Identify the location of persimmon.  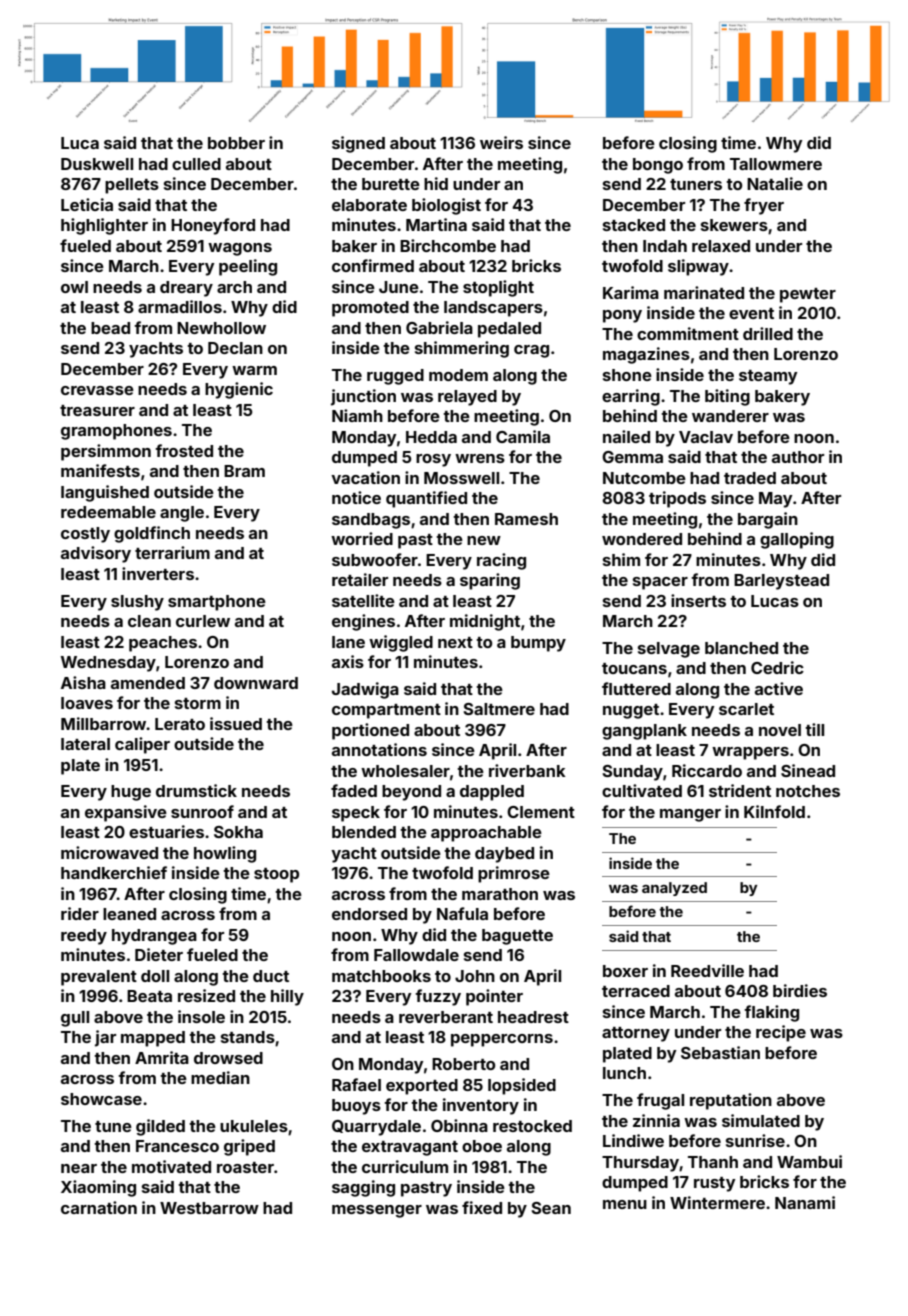
(106, 452).
